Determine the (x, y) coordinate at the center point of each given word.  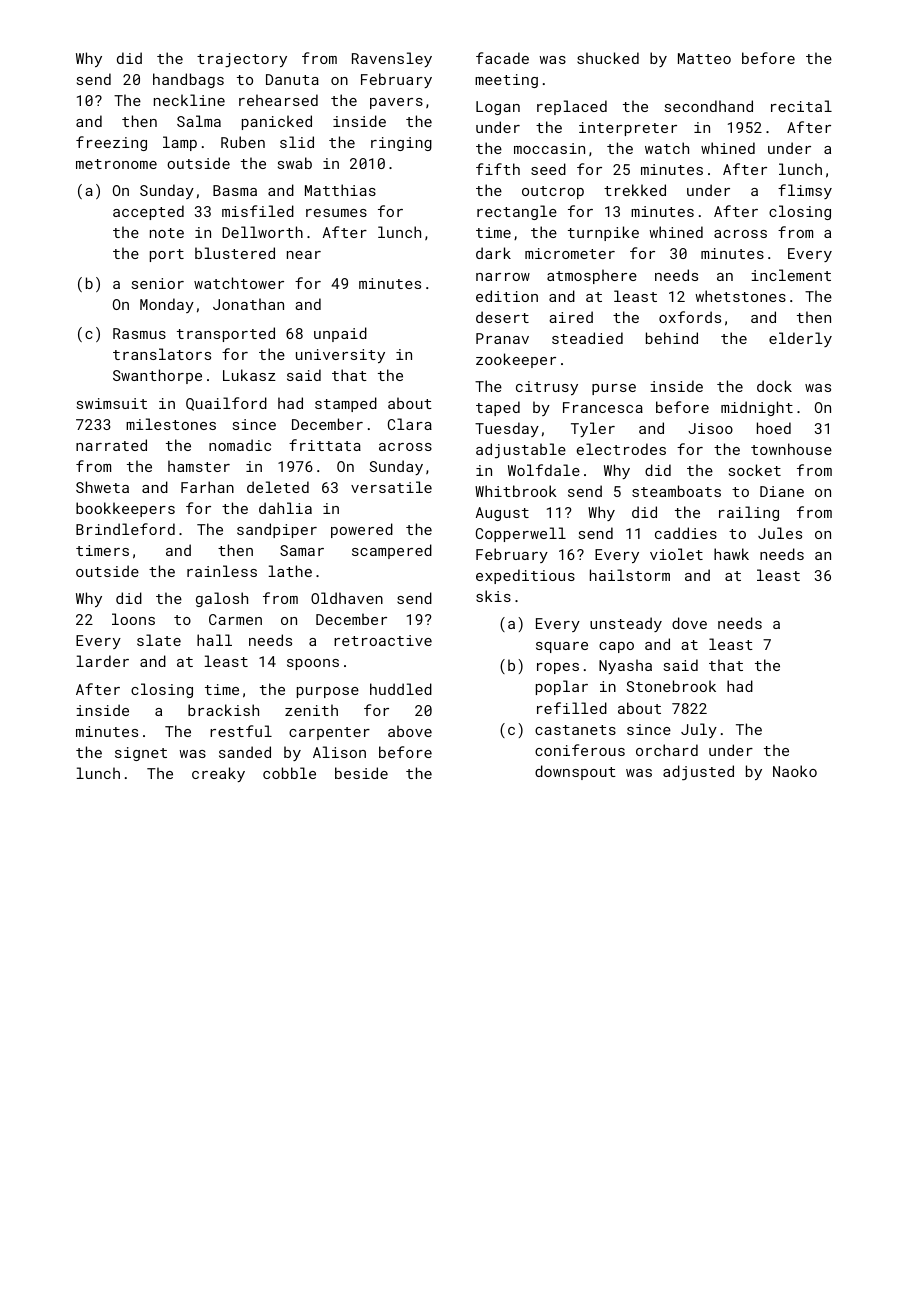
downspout (575, 772)
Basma (235, 190)
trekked (635, 190)
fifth (498, 169)
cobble (289, 773)
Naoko (795, 771)
